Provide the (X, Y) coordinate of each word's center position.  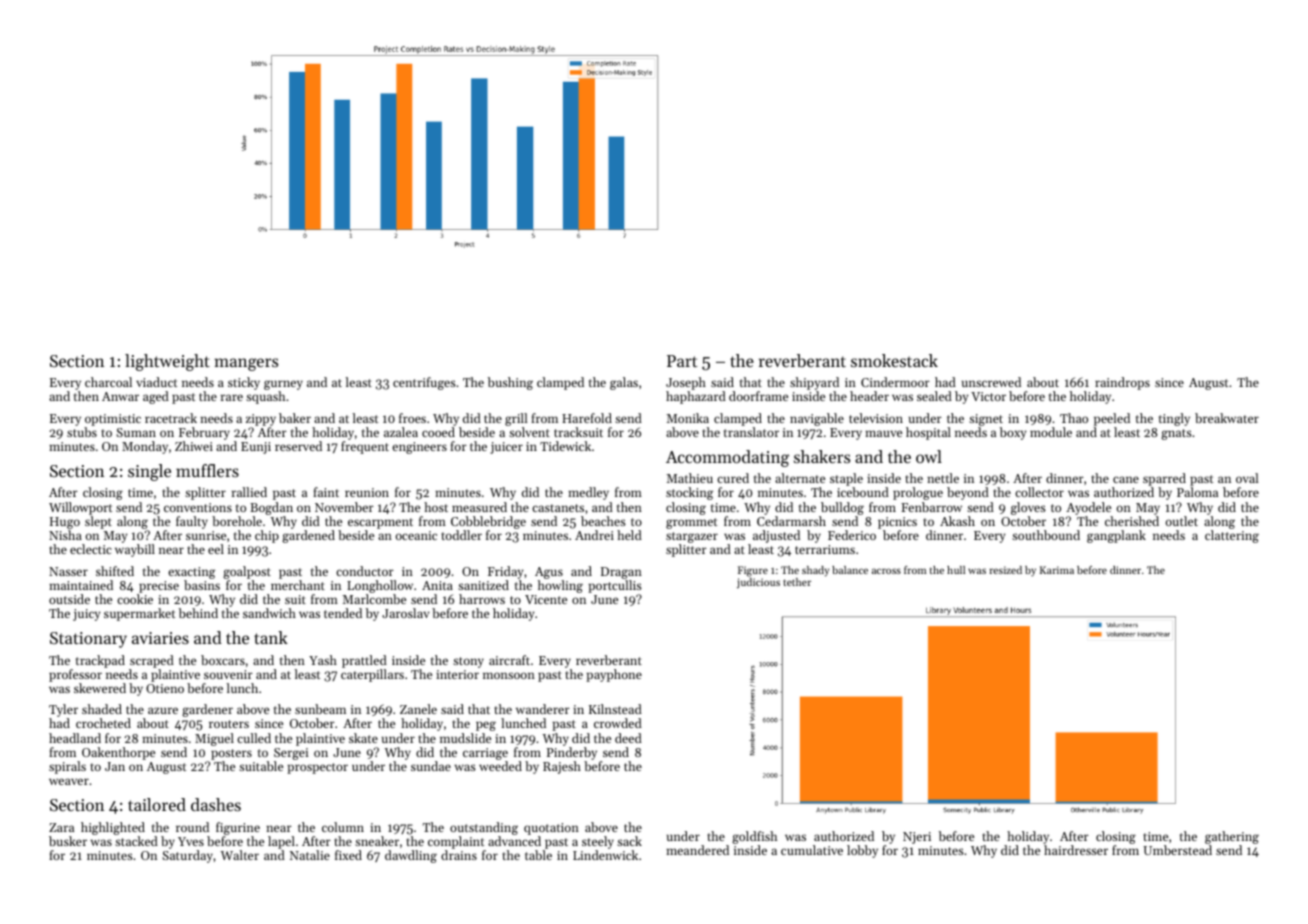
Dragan (621, 573)
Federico (852, 535)
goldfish (754, 837)
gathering (1232, 837)
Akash (957, 521)
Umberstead (1177, 850)
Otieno (165, 688)
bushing (510, 383)
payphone (614, 675)
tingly (1174, 419)
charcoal (108, 382)
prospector (317, 768)
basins (202, 585)
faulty (192, 522)
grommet (691, 523)
